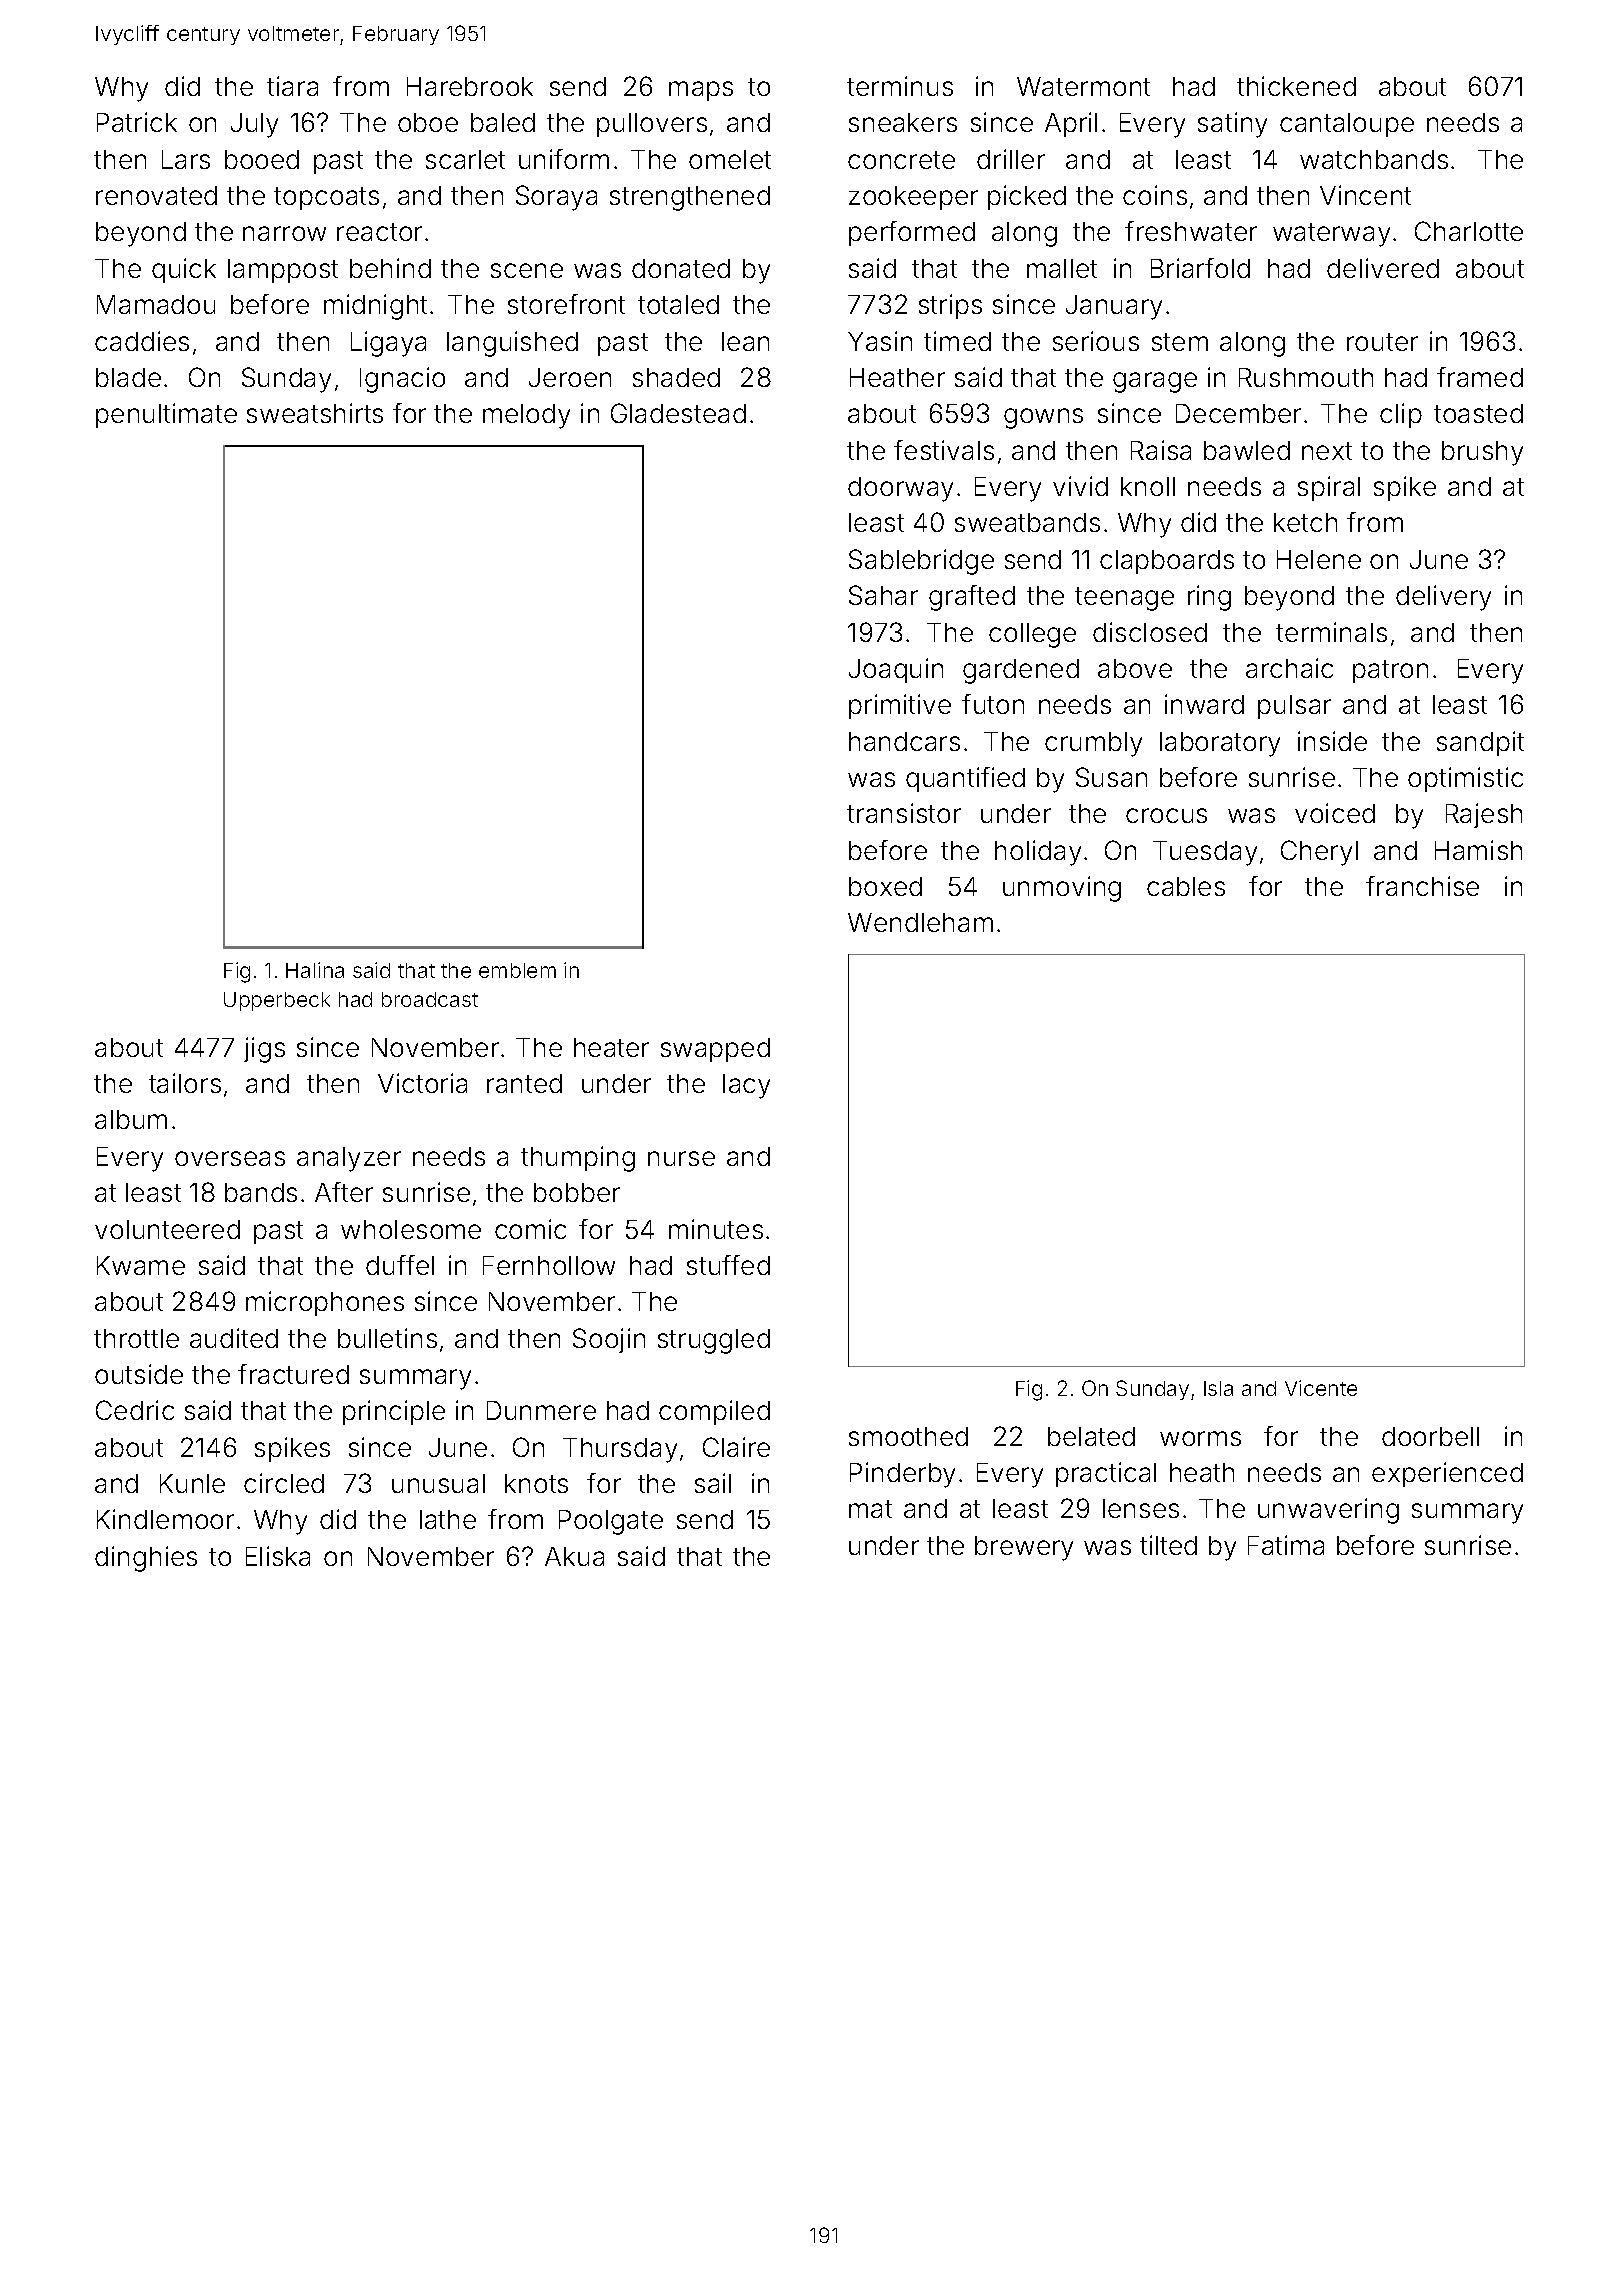  I want to click on Eliska, so click(278, 1556).
